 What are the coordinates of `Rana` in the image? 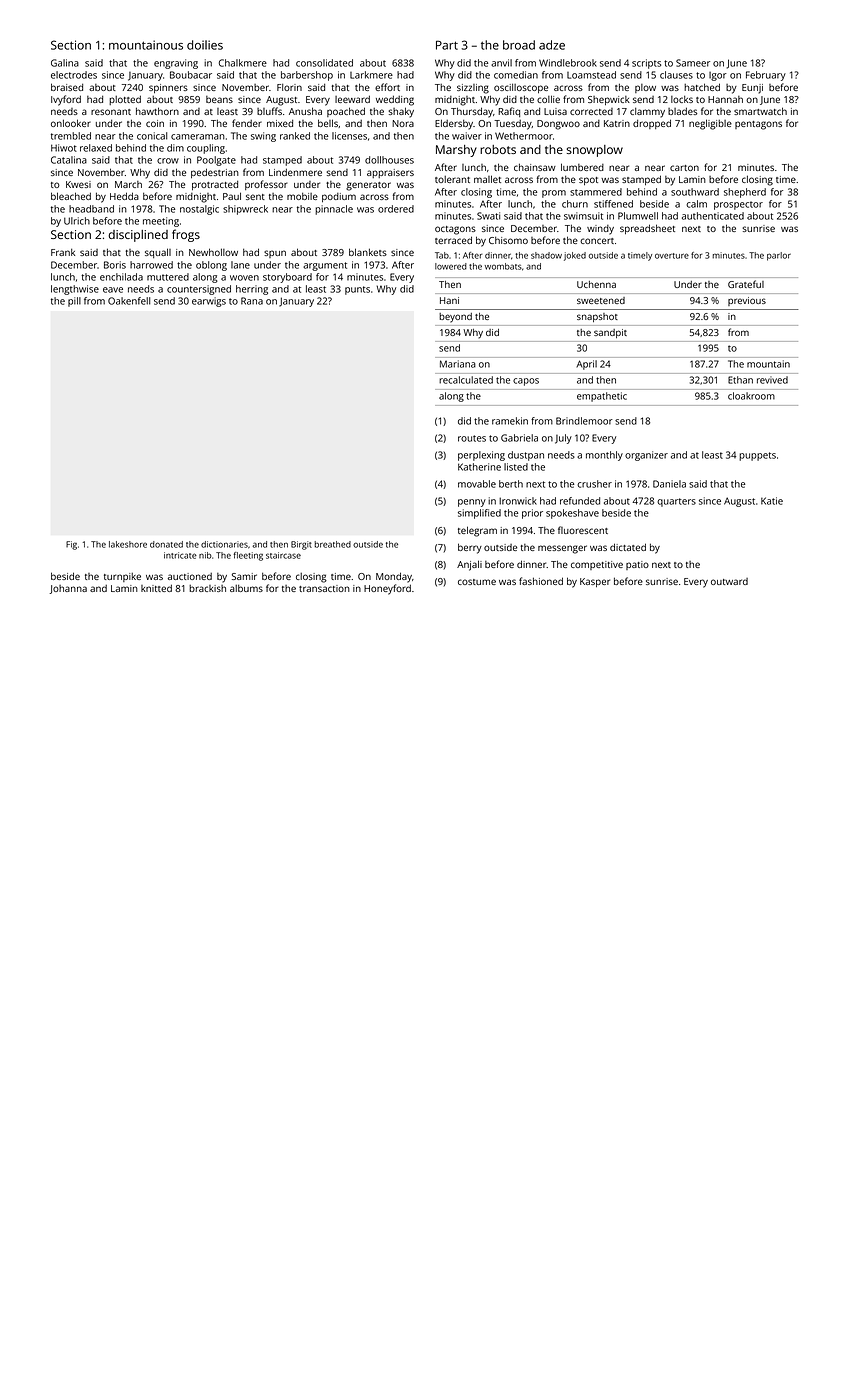 It's located at (252, 301).
